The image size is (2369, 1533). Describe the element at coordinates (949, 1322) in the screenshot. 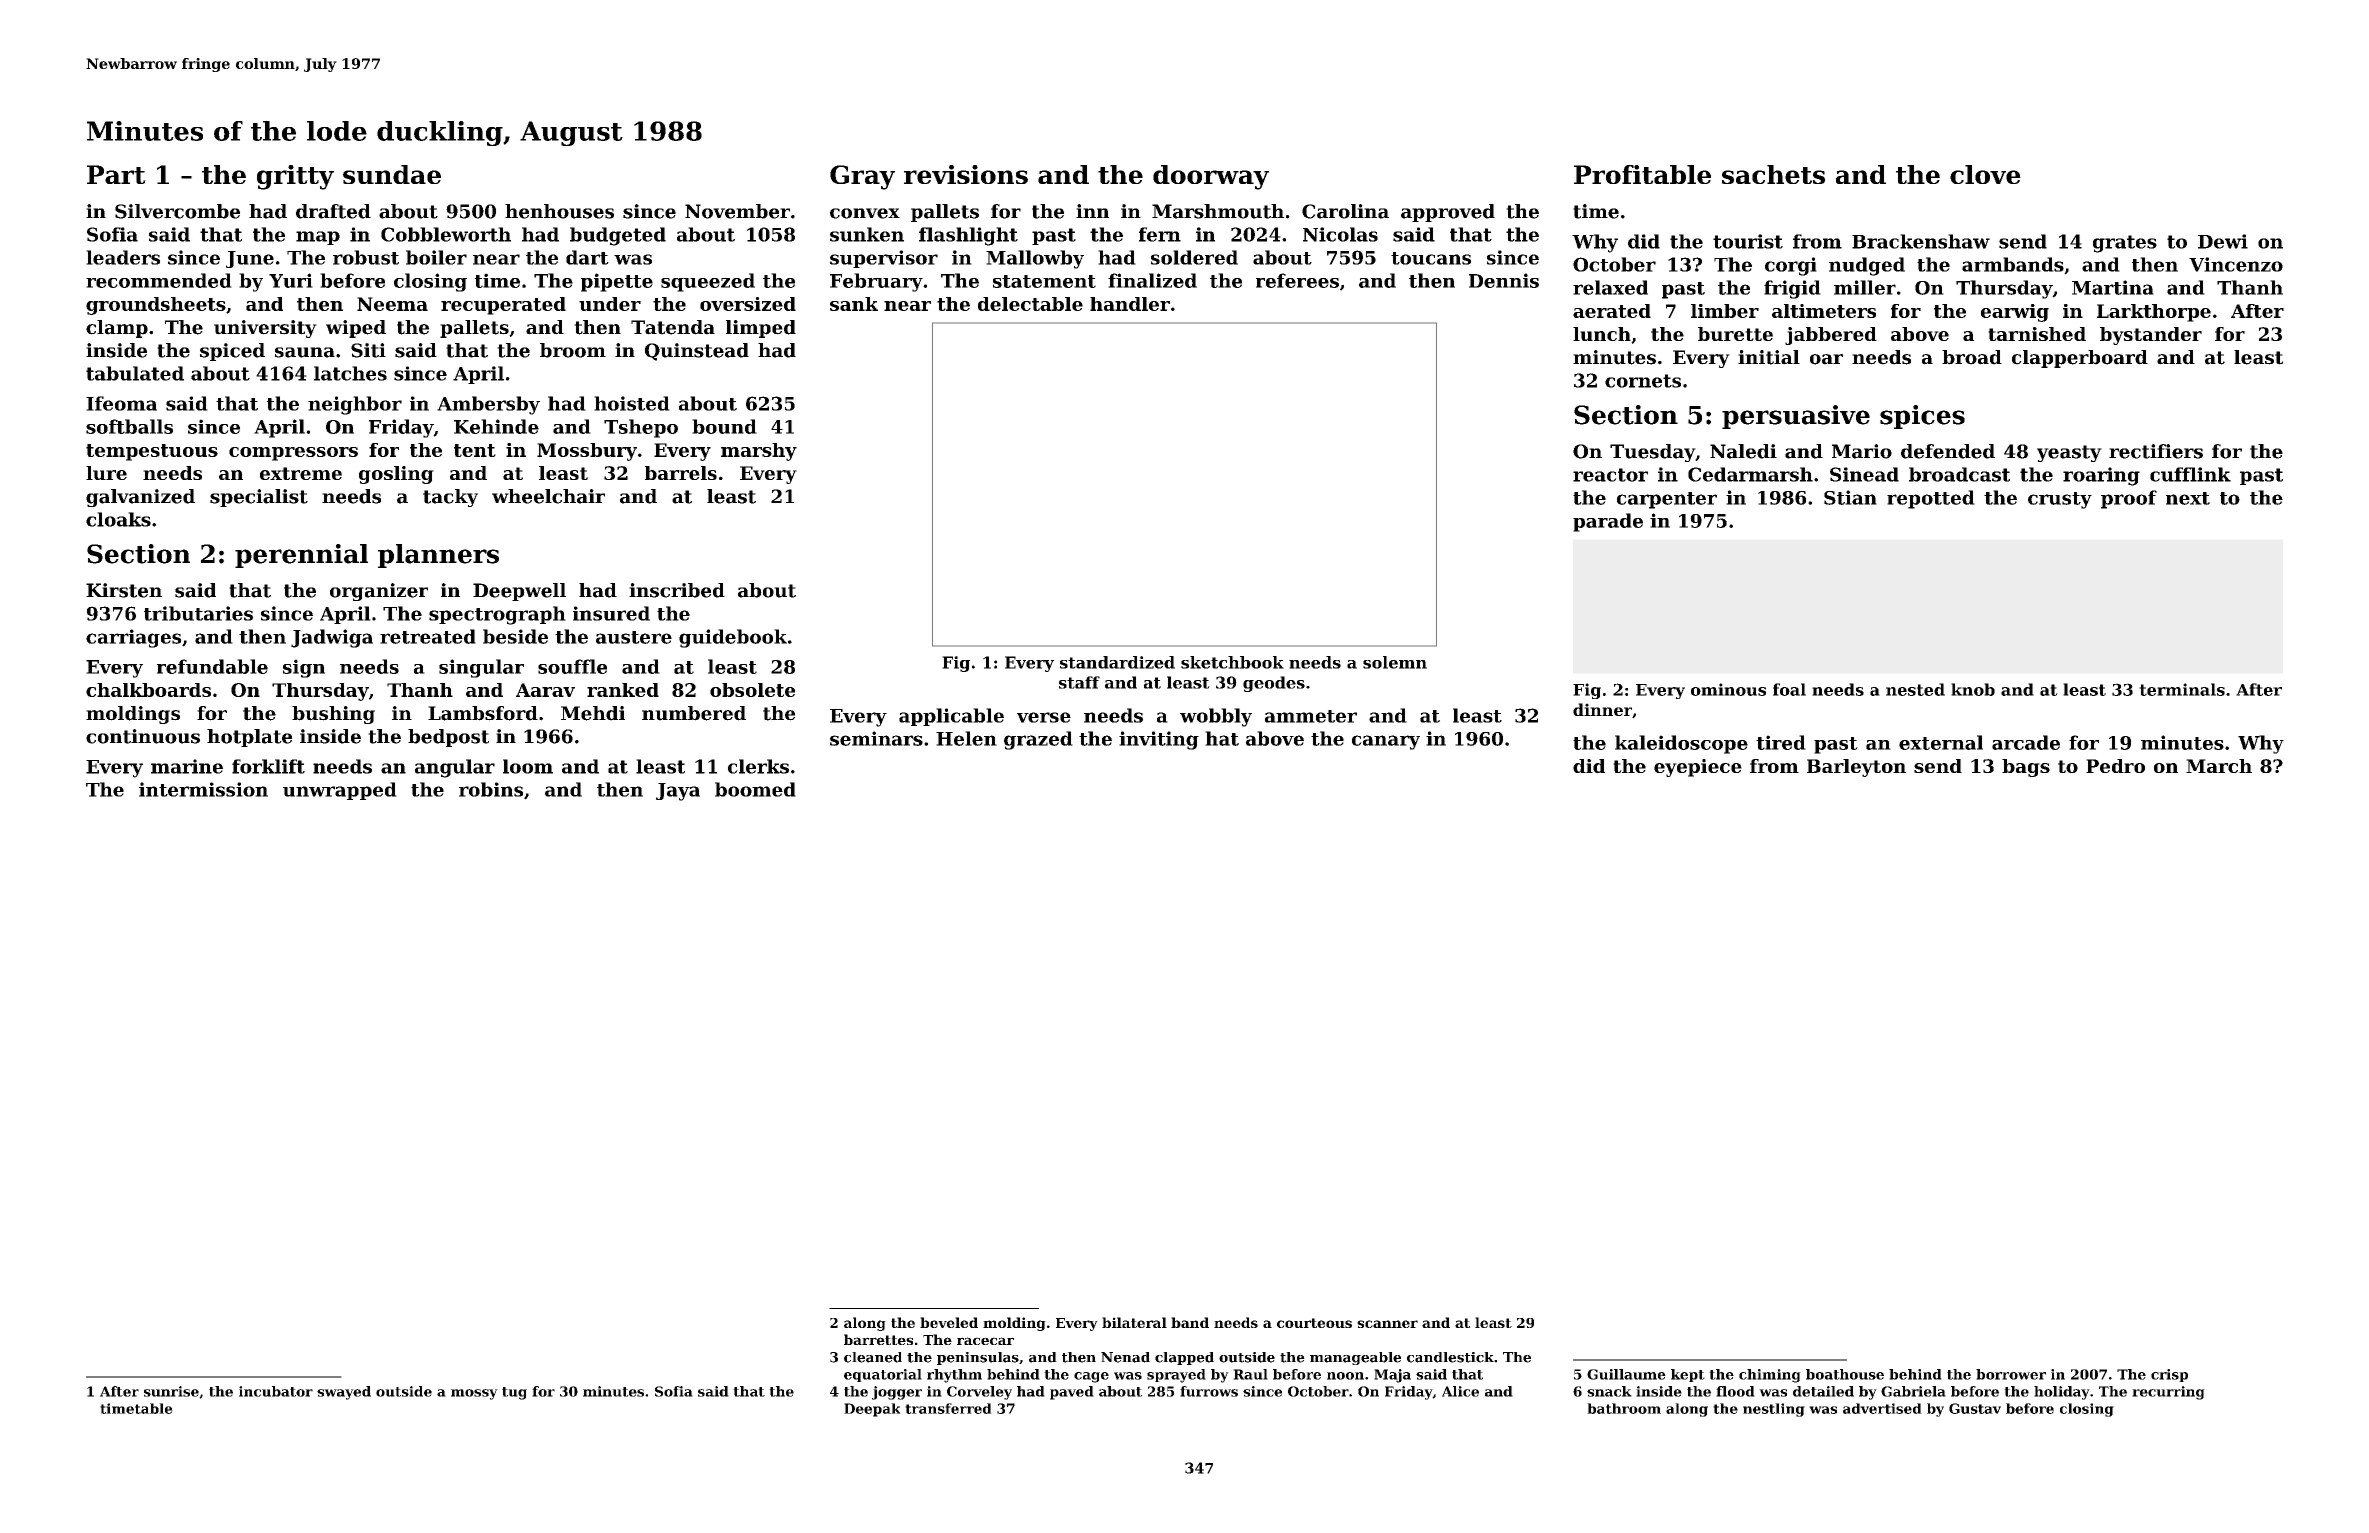

I see `beveled` at that location.
